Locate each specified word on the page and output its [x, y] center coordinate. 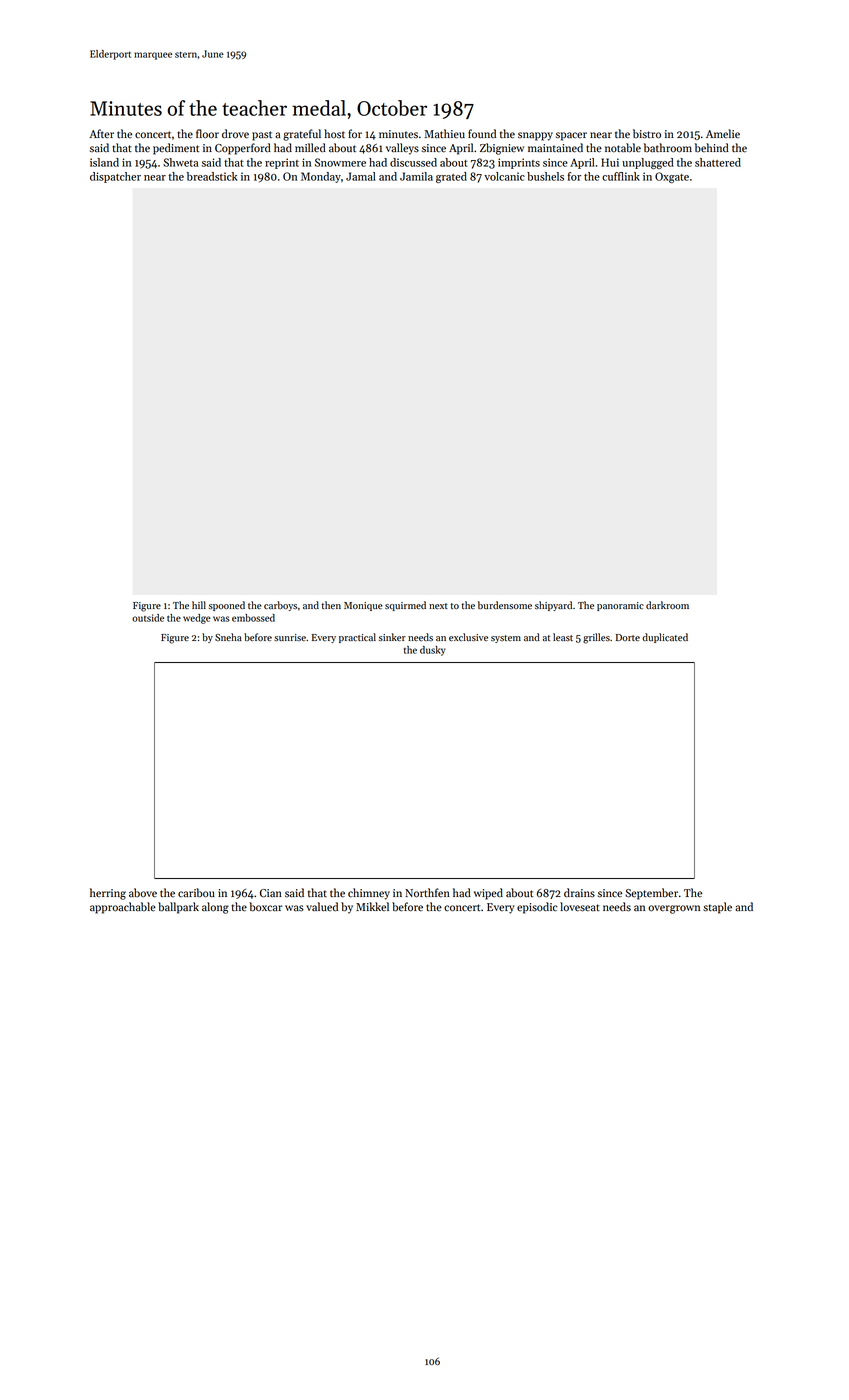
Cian [271, 893]
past [262, 136]
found [482, 134]
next [438, 606]
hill [199, 605]
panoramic [620, 606]
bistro [647, 134]
